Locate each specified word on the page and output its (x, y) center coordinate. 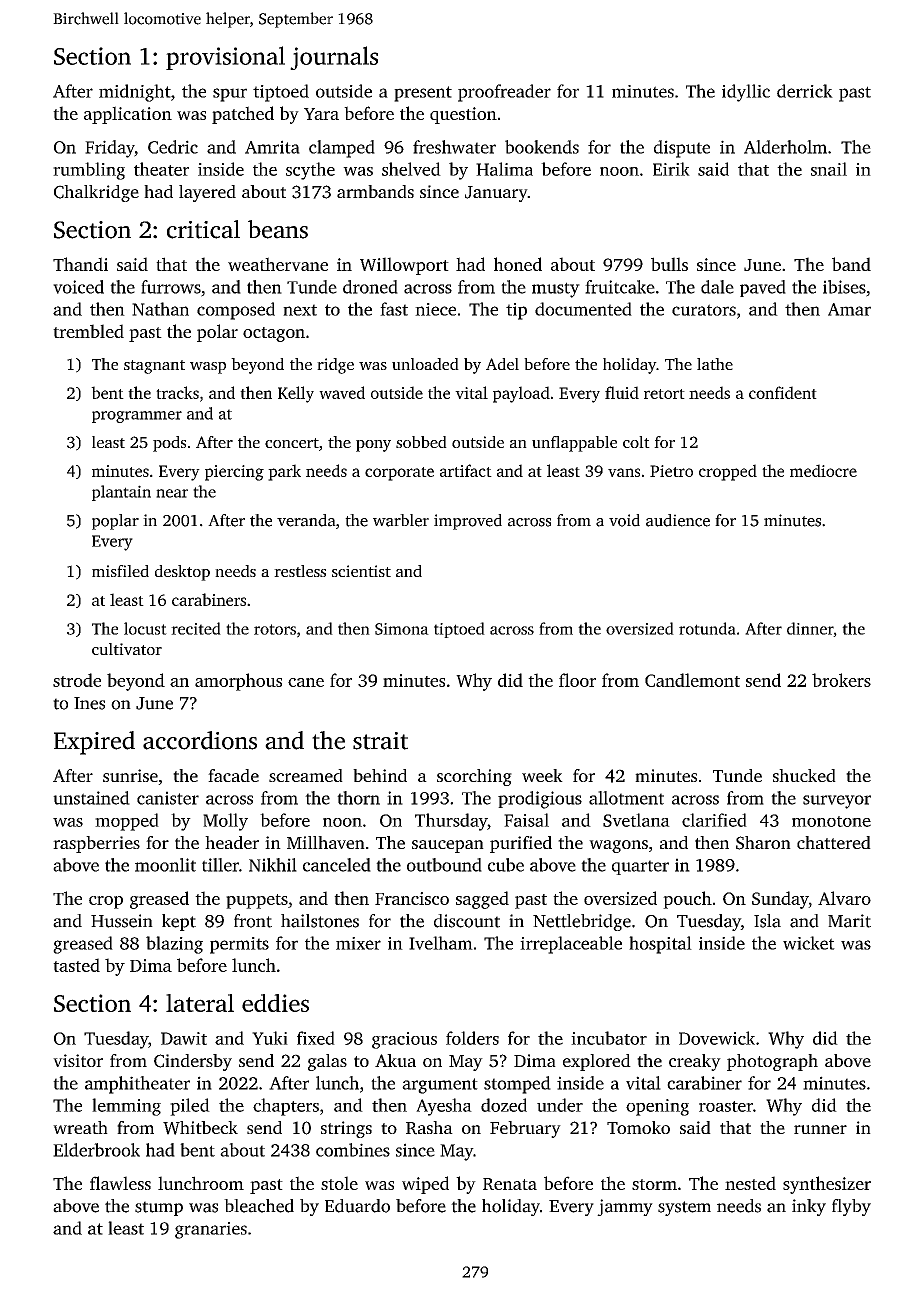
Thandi (80, 264)
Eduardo (357, 1206)
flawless (120, 1183)
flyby (851, 1207)
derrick (805, 91)
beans (278, 229)
